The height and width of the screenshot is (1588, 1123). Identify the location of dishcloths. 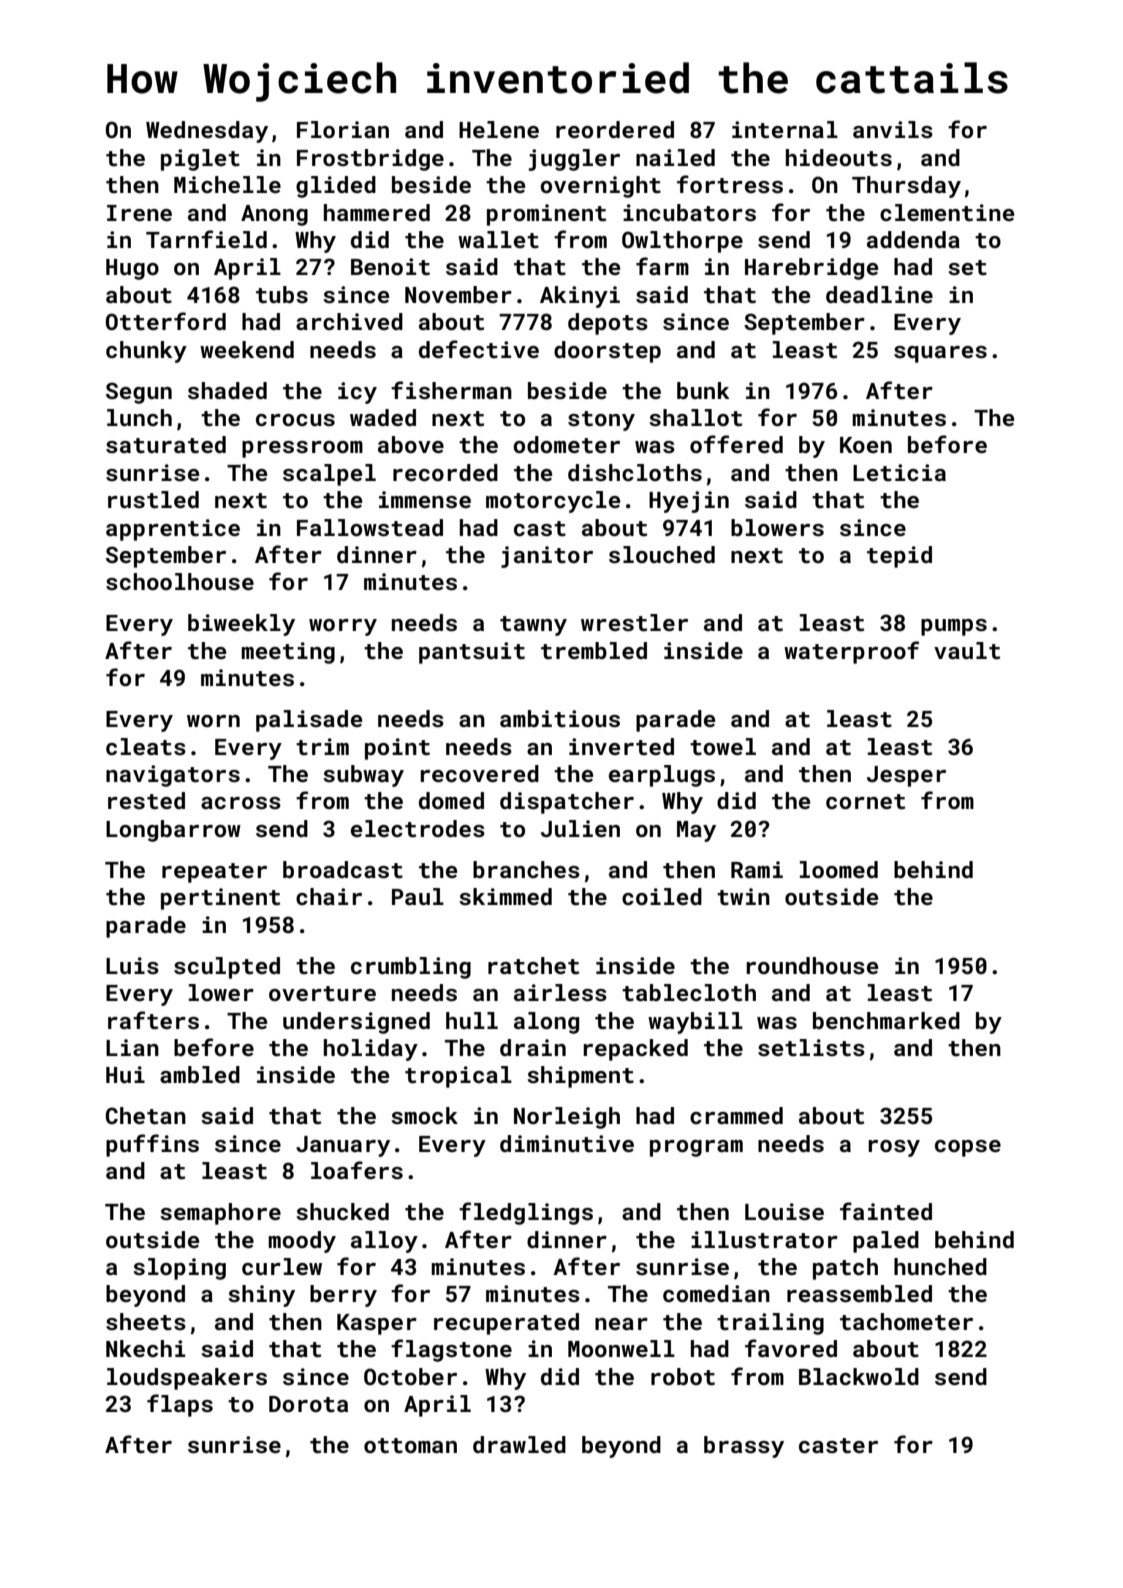
(635, 472).
